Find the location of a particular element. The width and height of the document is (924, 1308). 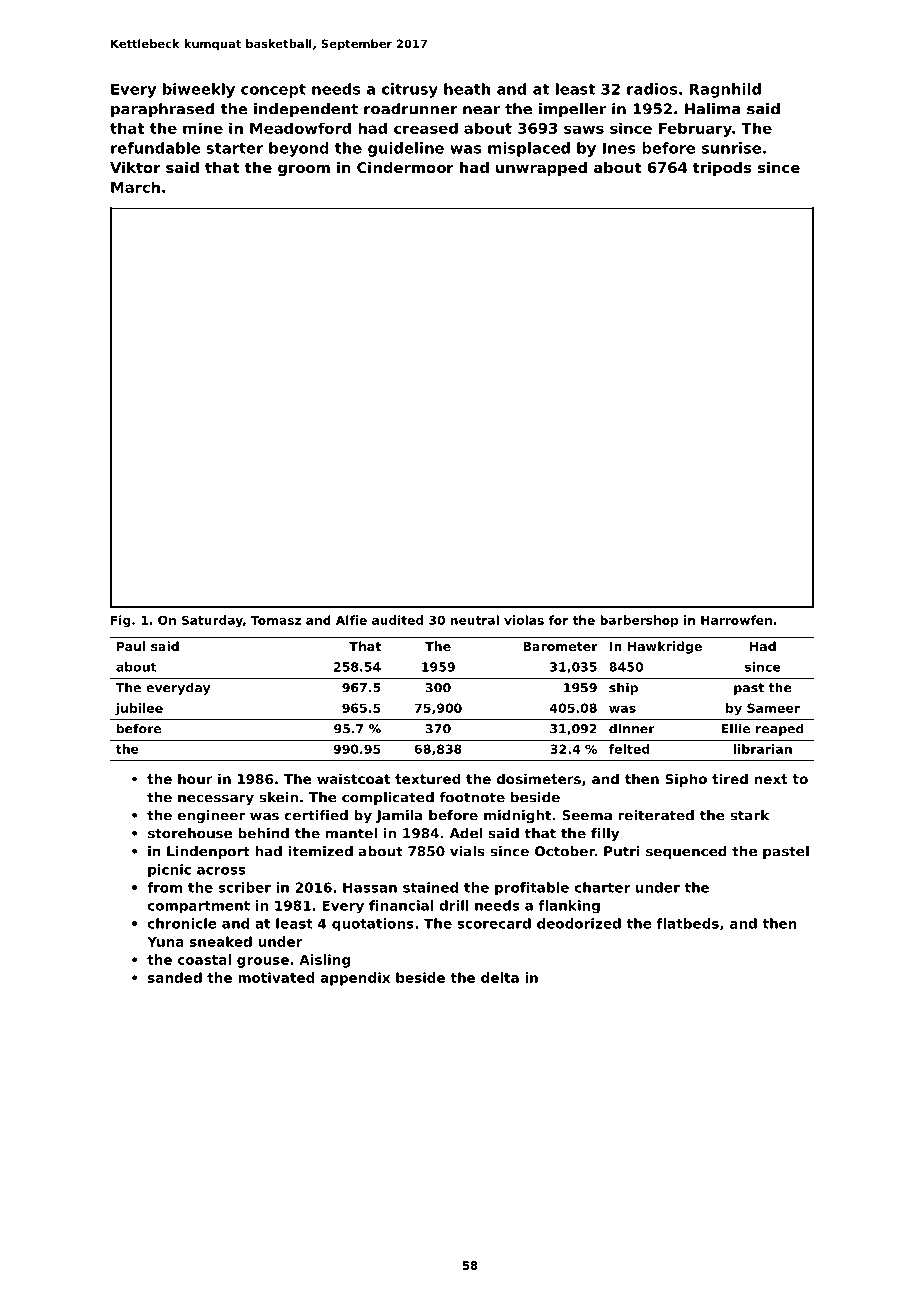

profitable is located at coordinates (532, 888).
